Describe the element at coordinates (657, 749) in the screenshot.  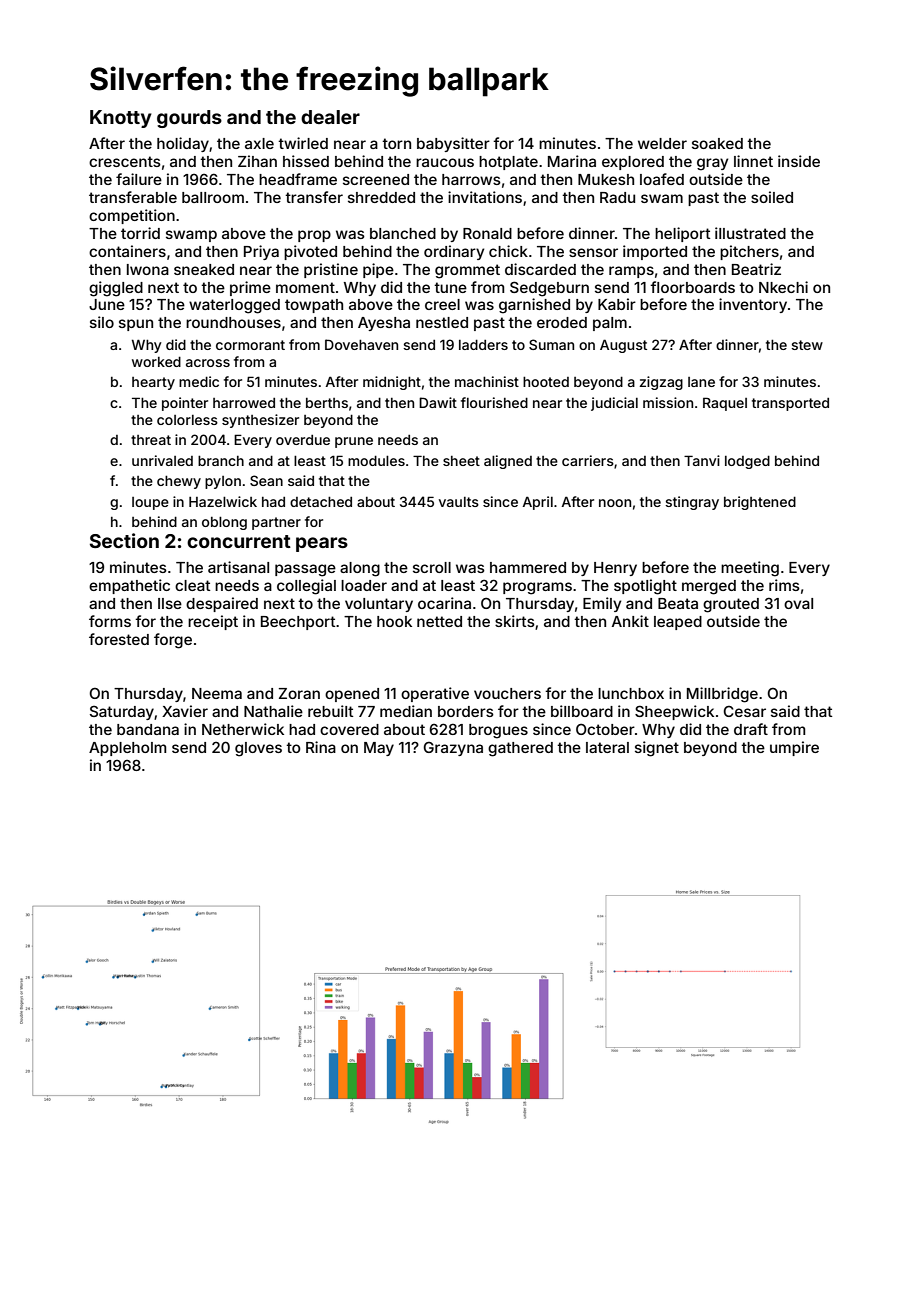
I see `signet` at that location.
